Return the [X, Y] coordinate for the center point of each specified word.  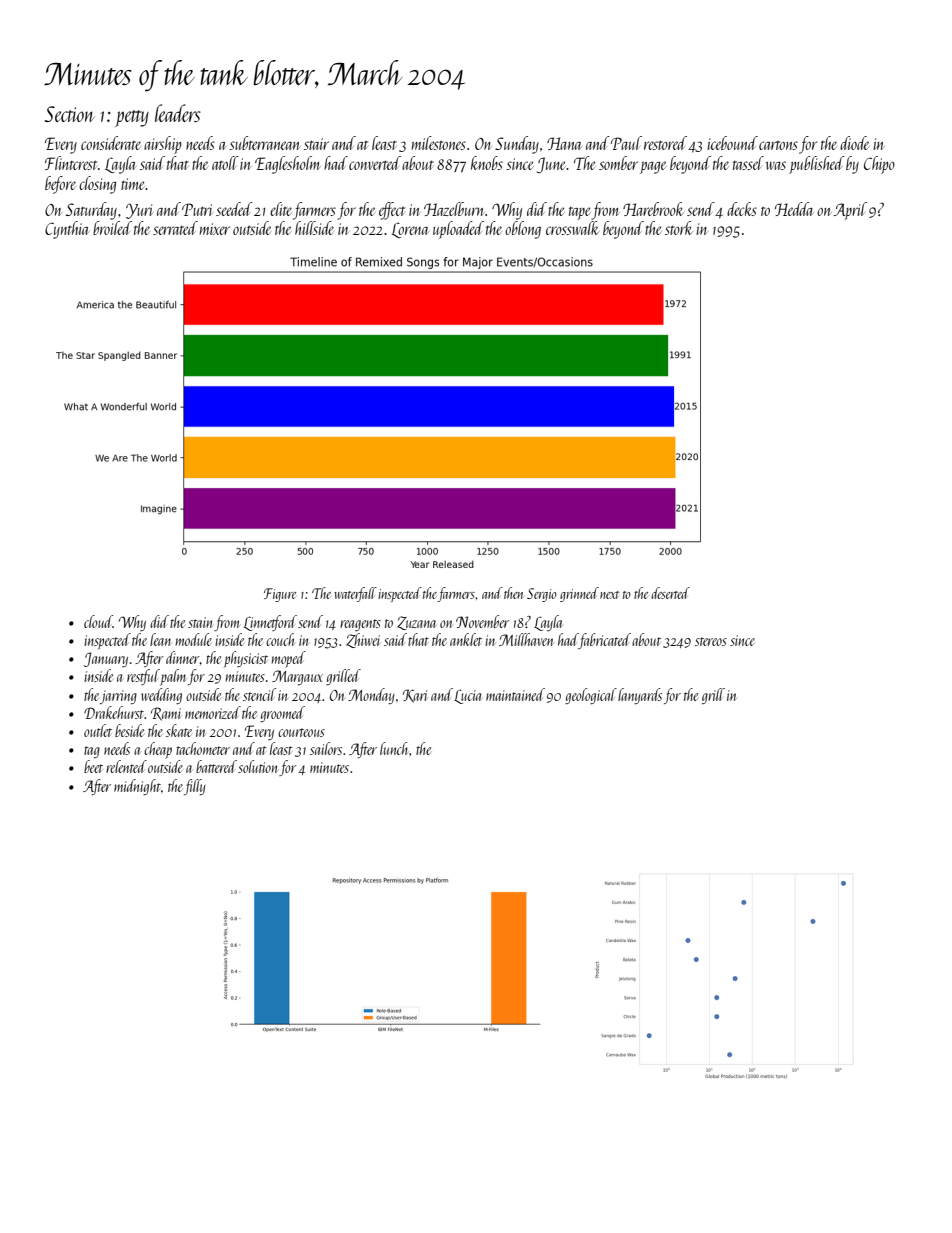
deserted [670, 593]
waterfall [355, 594]
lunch [395, 748]
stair [316, 144]
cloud [98, 621]
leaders [178, 113]
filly [195, 787]
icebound [732, 143]
